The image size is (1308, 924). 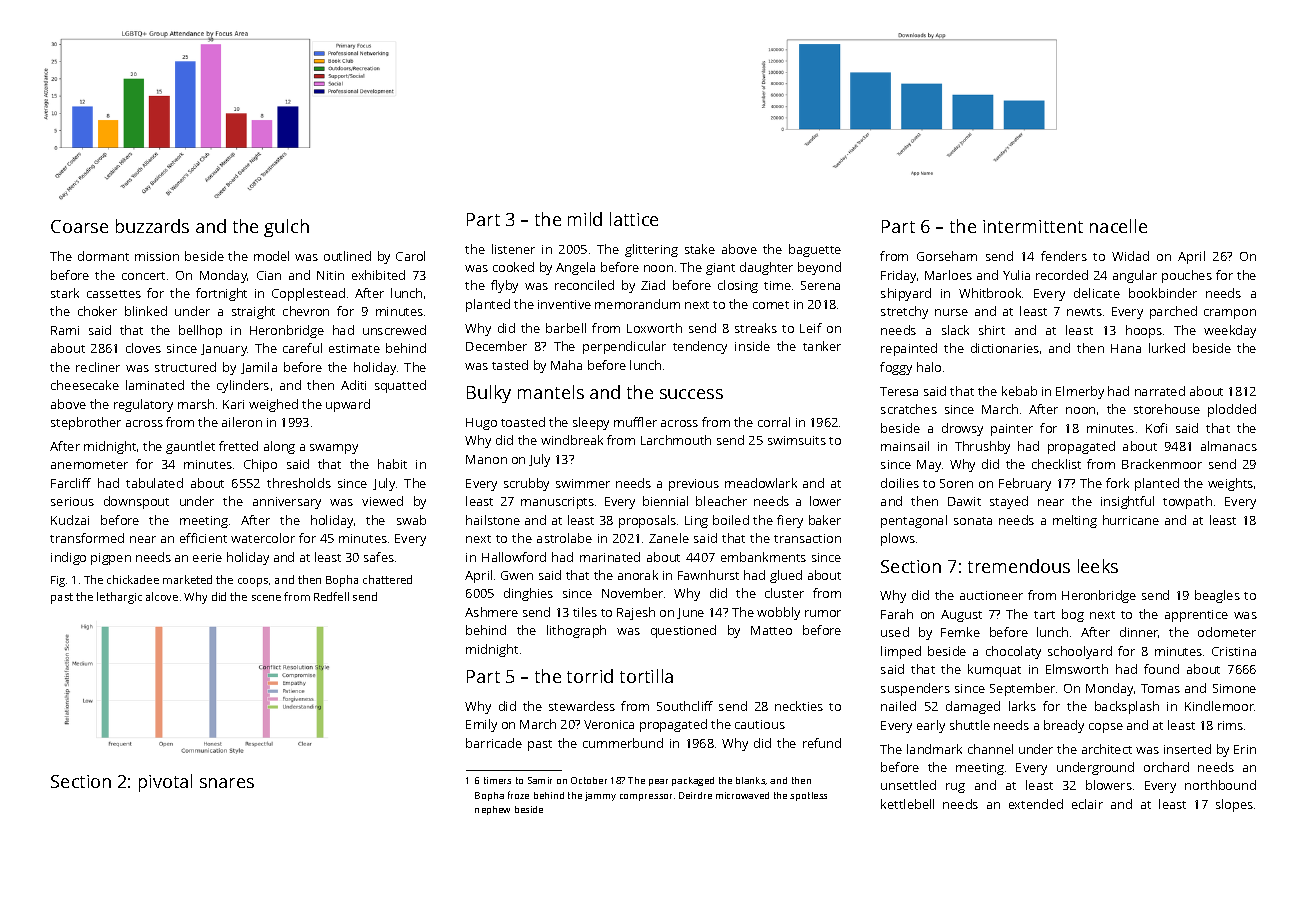 What do you see at coordinates (1220, 785) in the screenshot?
I see `northbound` at bounding box center [1220, 785].
